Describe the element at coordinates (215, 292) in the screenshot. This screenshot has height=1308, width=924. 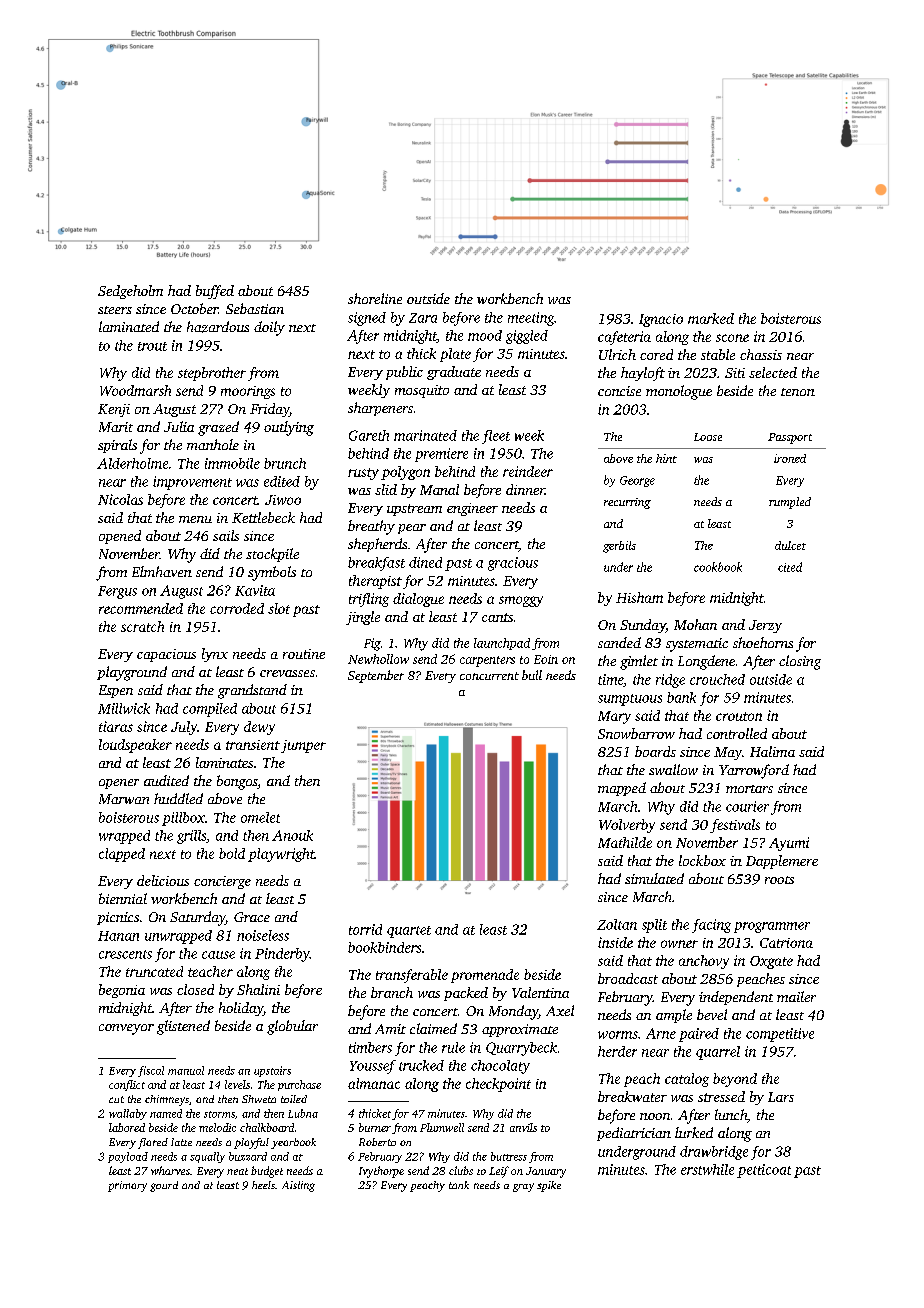
I see `buffed` at that location.
